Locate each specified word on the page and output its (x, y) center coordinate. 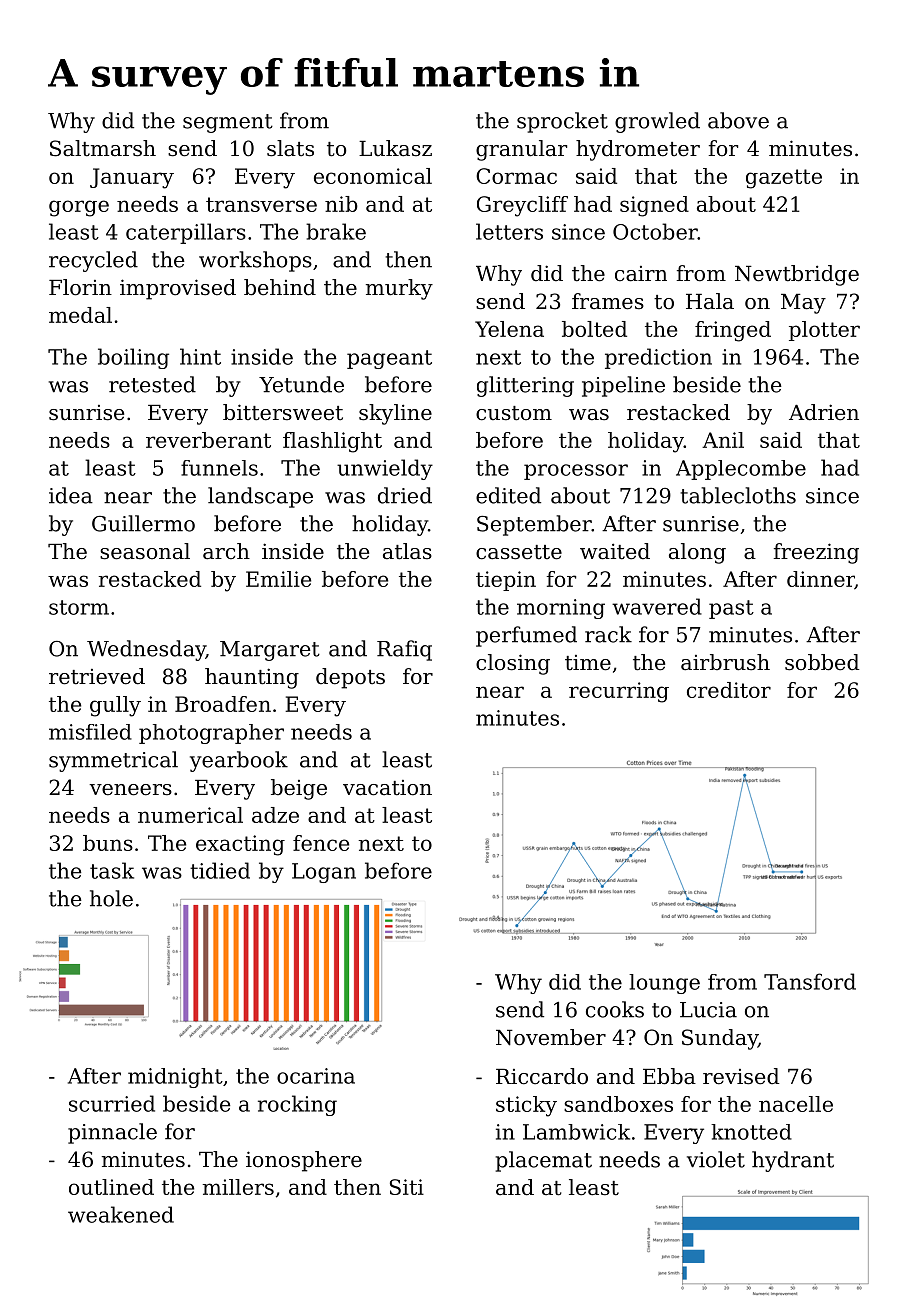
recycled (93, 261)
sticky (526, 1106)
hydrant (793, 1161)
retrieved (97, 676)
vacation (387, 788)
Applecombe (741, 470)
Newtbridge (797, 275)
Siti (407, 1187)
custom (514, 413)
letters (509, 231)
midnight (175, 1078)
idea (71, 495)
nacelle (796, 1104)
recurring (619, 692)
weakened (121, 1214)
